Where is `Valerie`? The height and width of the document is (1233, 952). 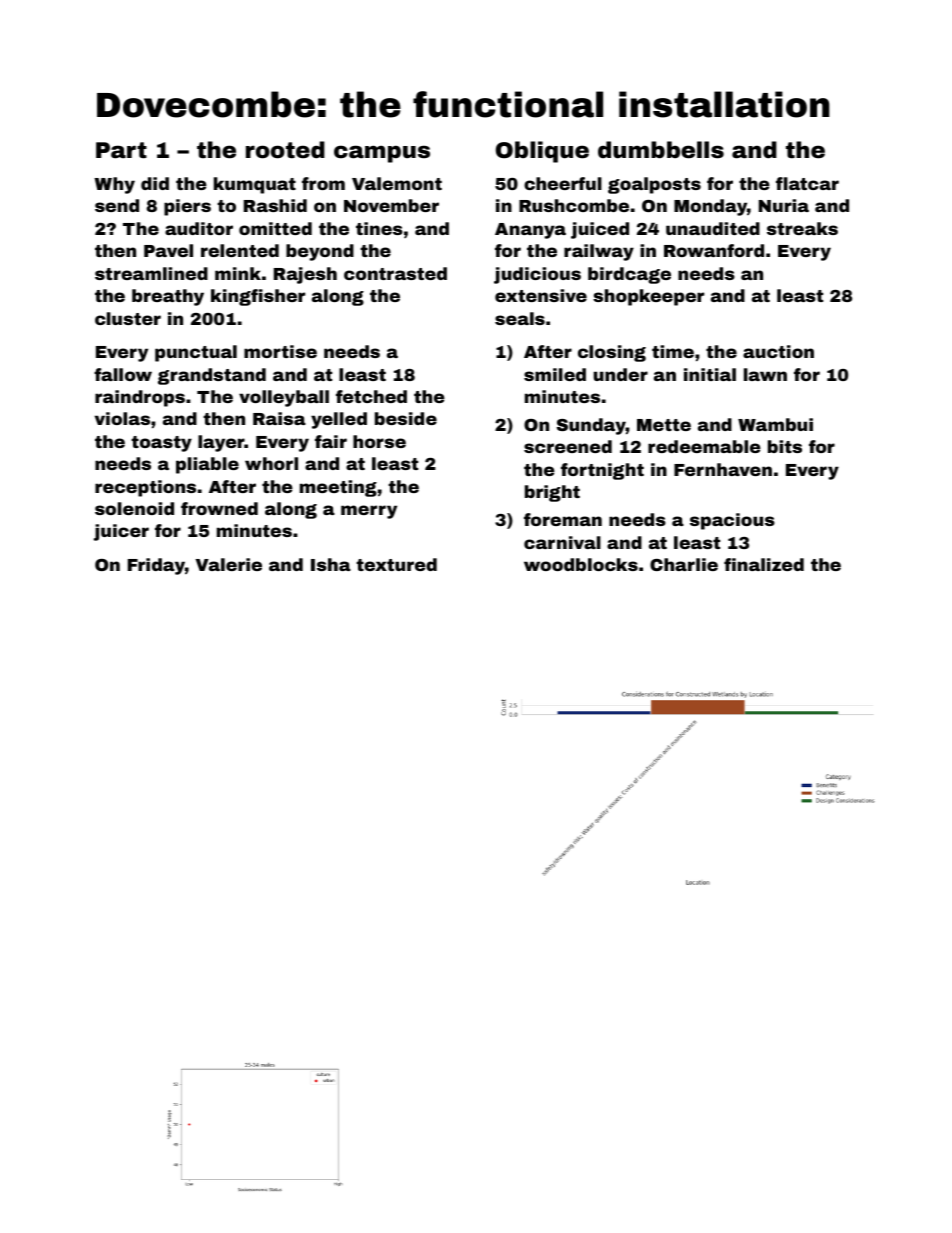
Valerie is located at coordinates (228, 564).
